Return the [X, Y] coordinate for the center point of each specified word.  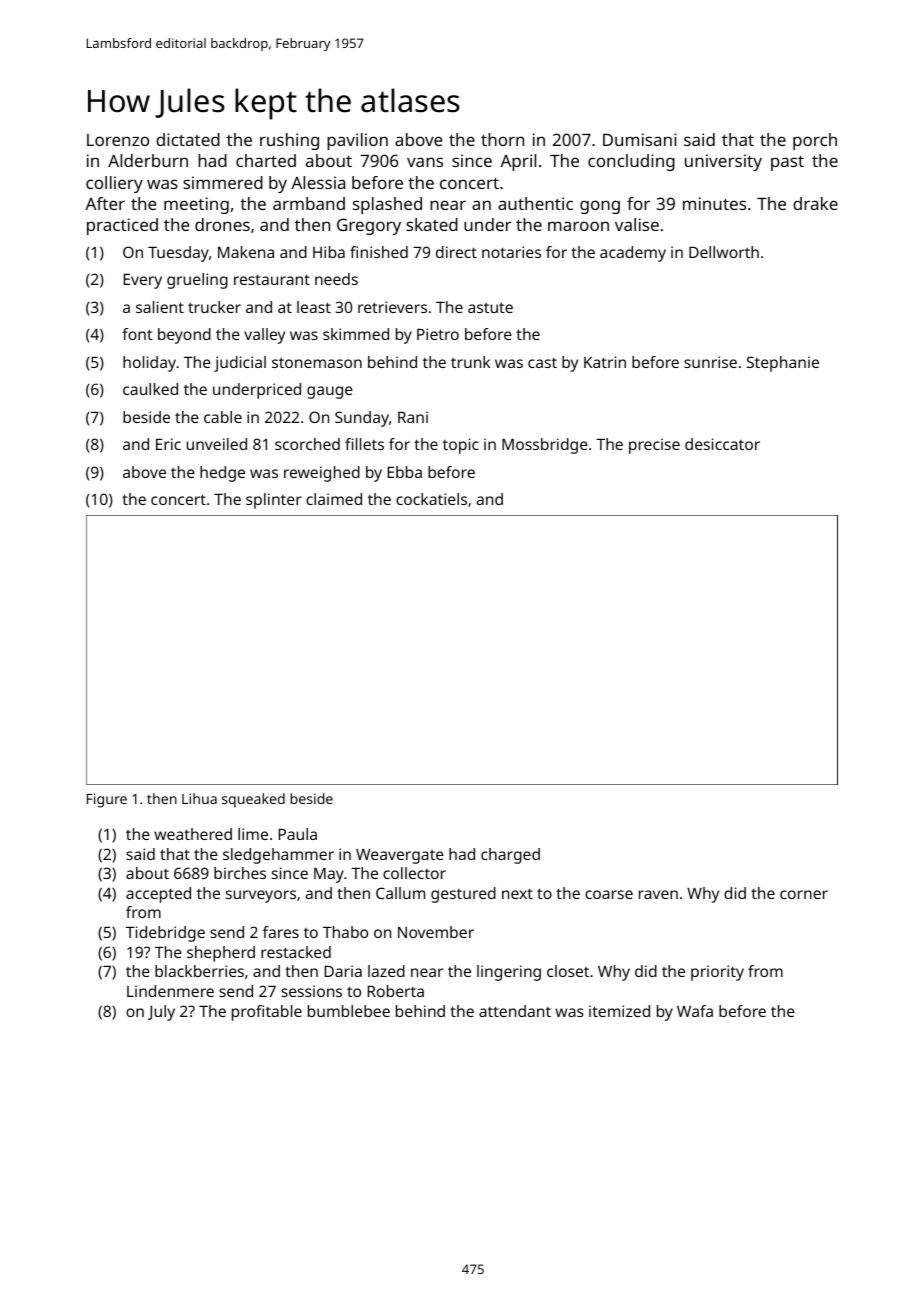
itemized [619, 1011]
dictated [188, 139]
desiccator [722, 444]
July [161, 1013]
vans [425, 162]
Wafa [695, 1011]
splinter [274, 501]
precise [654, 446]
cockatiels [431, 499]
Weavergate [400, 856]
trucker [214, 307]
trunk [470, 362]
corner [804, 894]
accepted [158, 895]
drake [815, 203]
